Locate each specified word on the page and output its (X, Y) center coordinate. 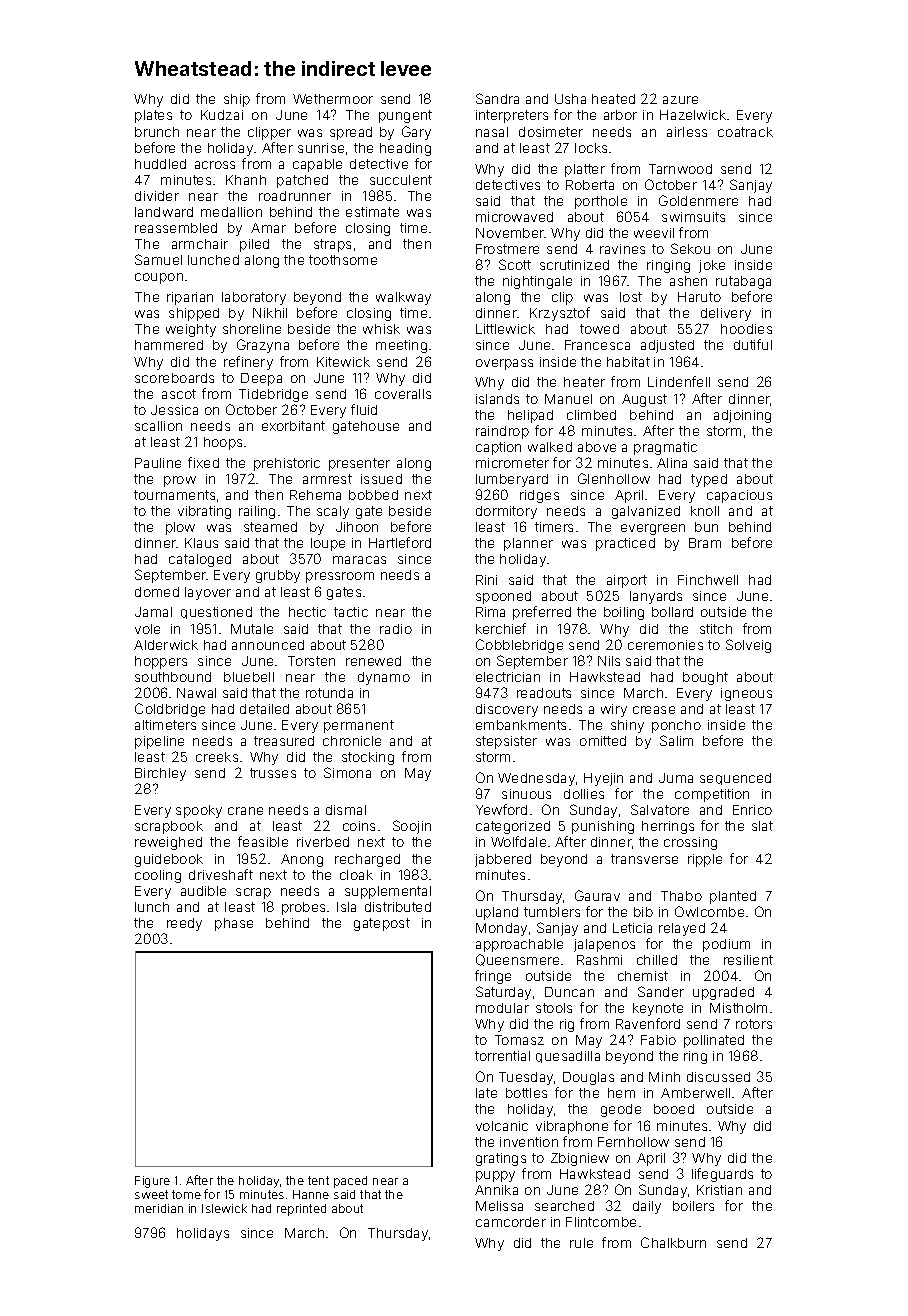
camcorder (511, 1222)
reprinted (301, 1210)
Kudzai (222, 115)
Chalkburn (673, 1242)
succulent (401, 180)
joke (712, 266)
